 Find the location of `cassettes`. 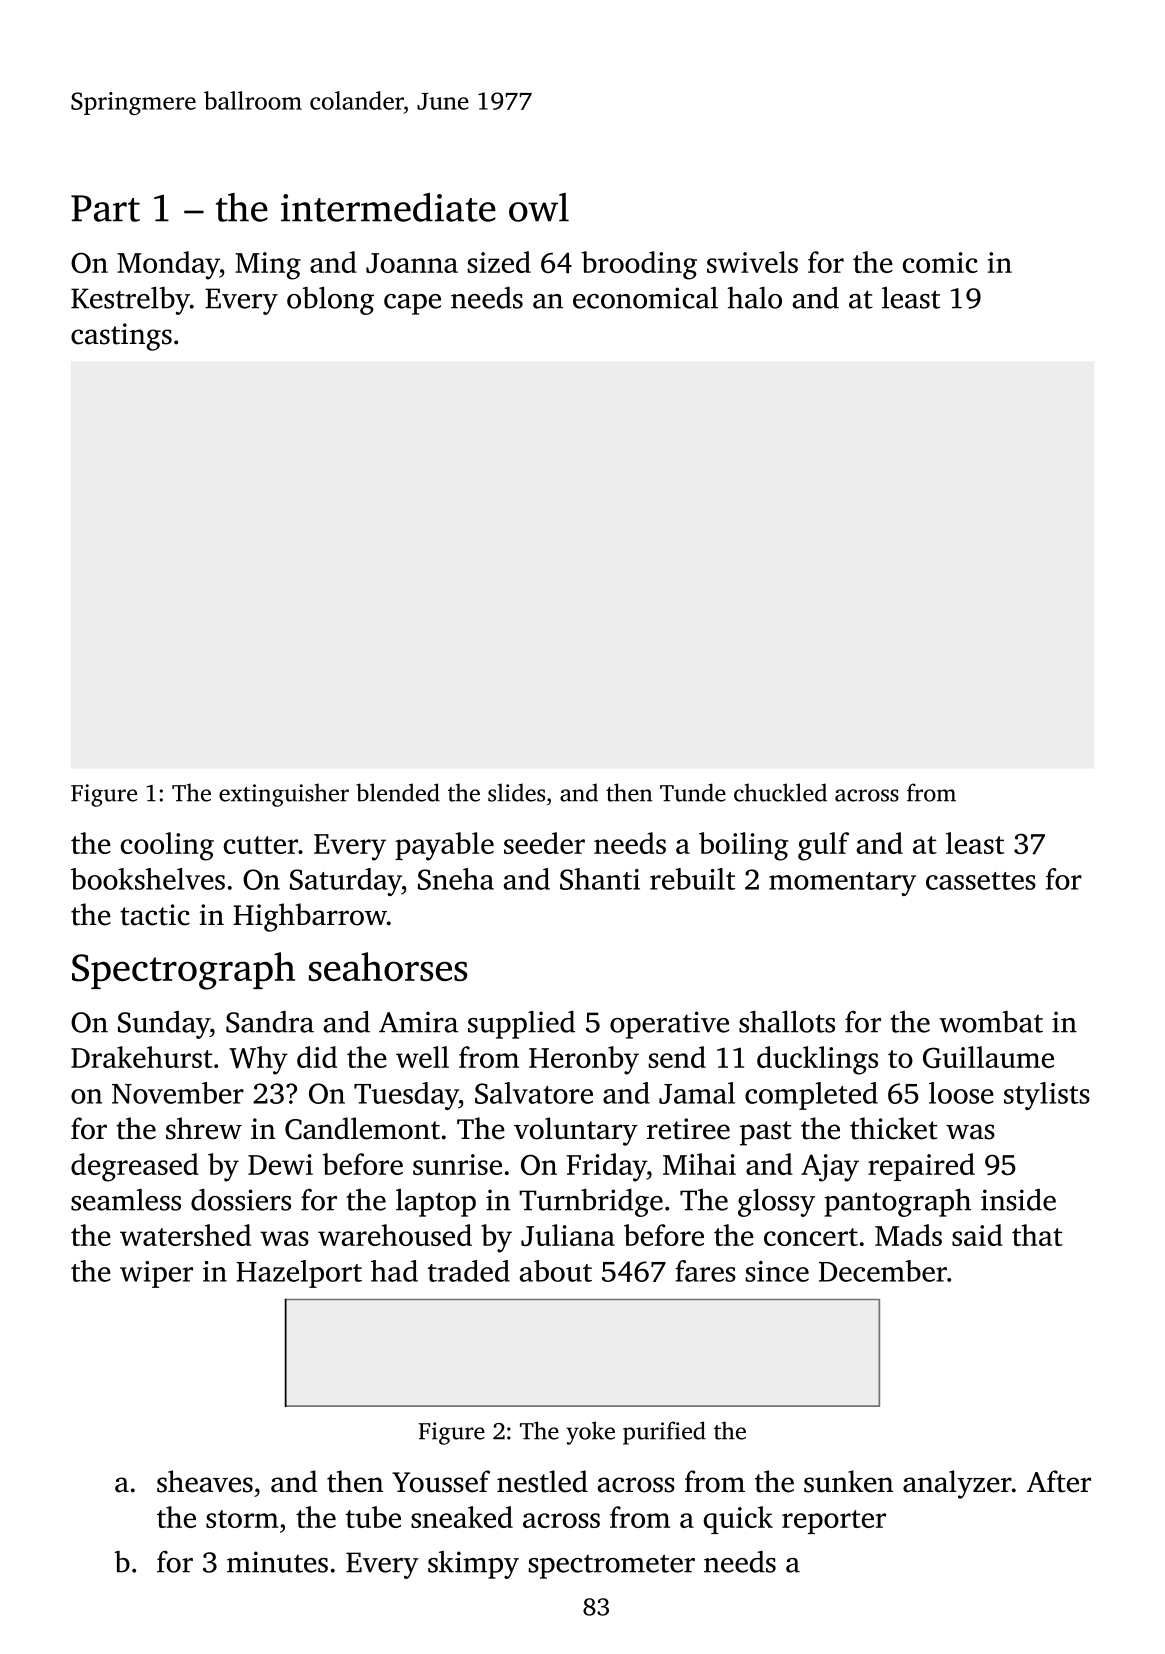

cassettes is located at coordinates (981, 881).
